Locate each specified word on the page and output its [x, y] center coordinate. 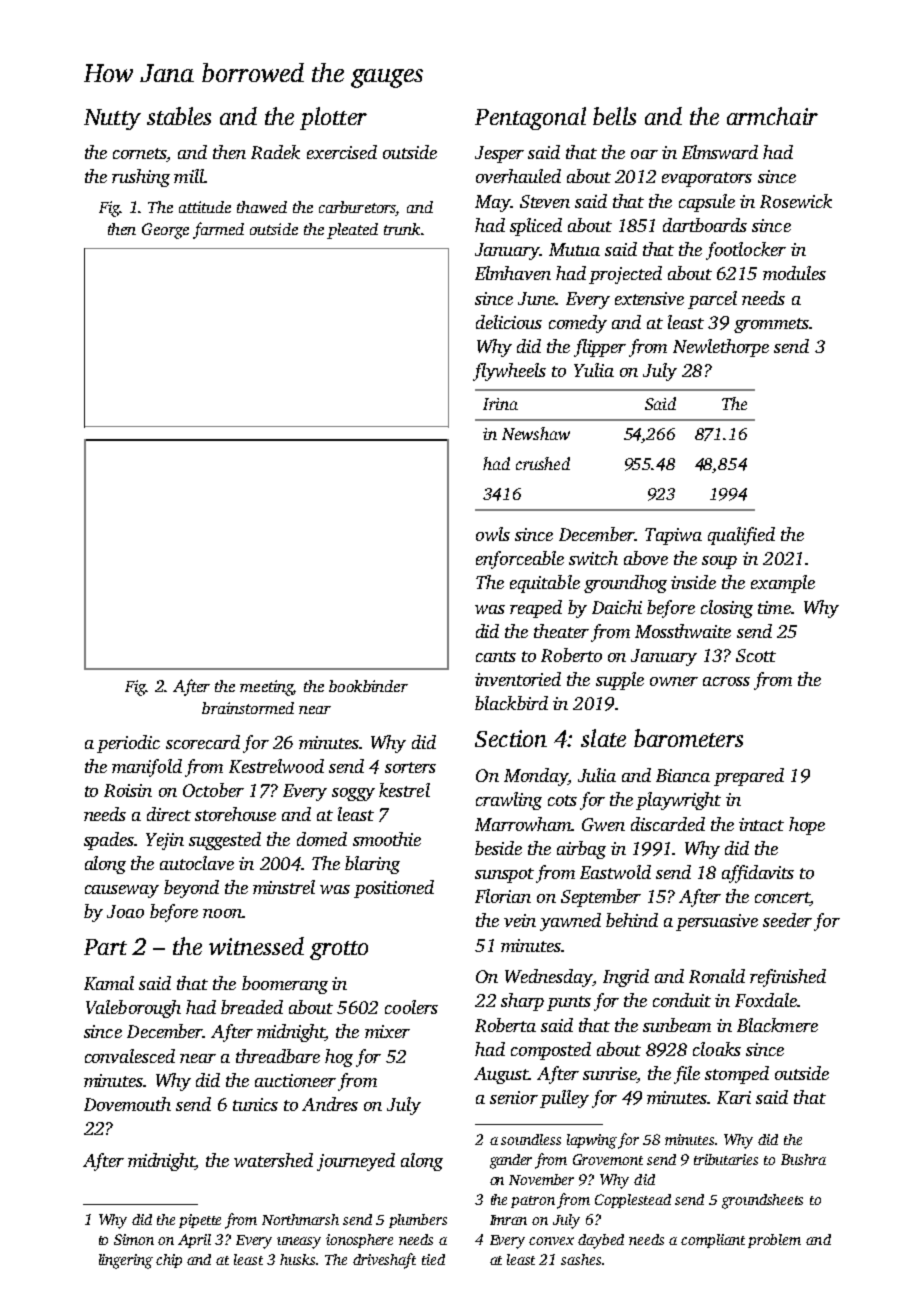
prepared [749, 777]
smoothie [387, 839]
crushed [543, 463]
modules [794, 273]
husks [297, 1259]
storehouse [235, 814]
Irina [500, 404]
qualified [741, 536]
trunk [402, 229]
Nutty [112, 119]
